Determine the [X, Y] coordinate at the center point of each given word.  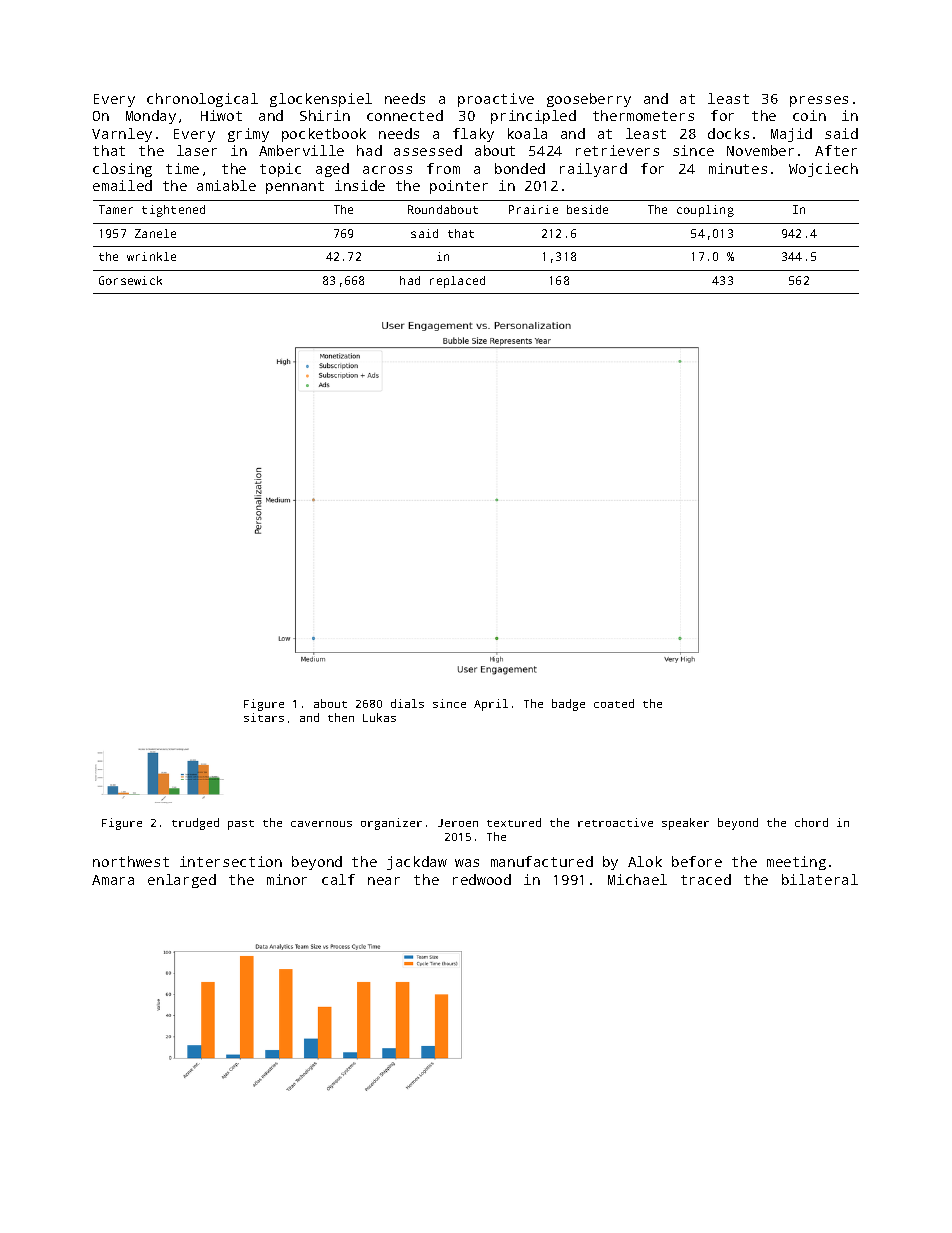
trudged [195, 824]
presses [819, 101]
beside [587, 209]
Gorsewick [130, 280]
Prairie [533, 209]
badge [568, 705]
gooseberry [589, 100]
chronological [202, 100]
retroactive [615, 822]
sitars [264, 717]
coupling [705, 211]
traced [706, 879]
